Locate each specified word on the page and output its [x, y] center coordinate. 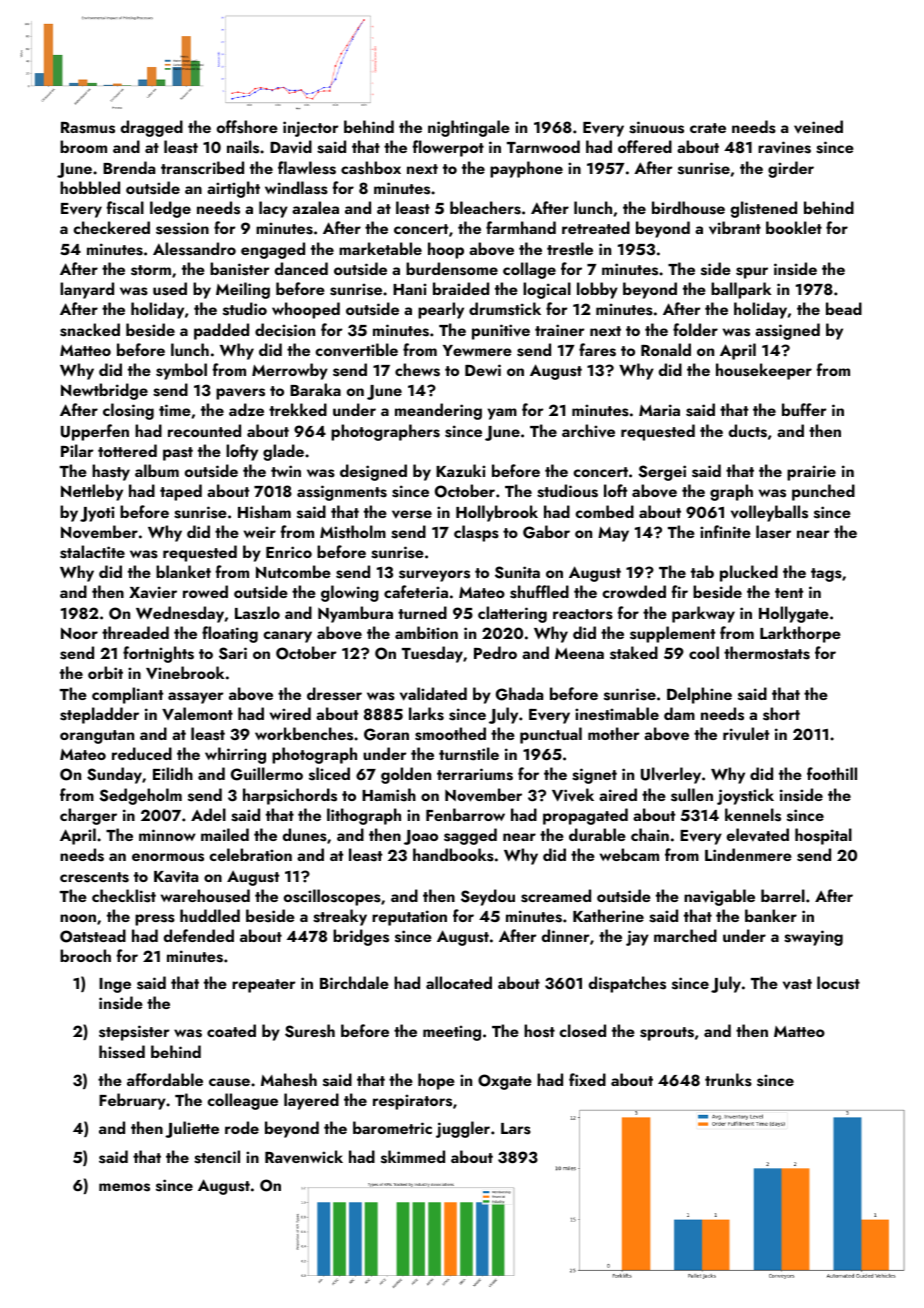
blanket [183, 571]
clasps [476, 533]
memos [124, 1187]
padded [221, 331]
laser [773, 532]
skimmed [413, 1157]
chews [417, 370]
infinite [725, 531]
